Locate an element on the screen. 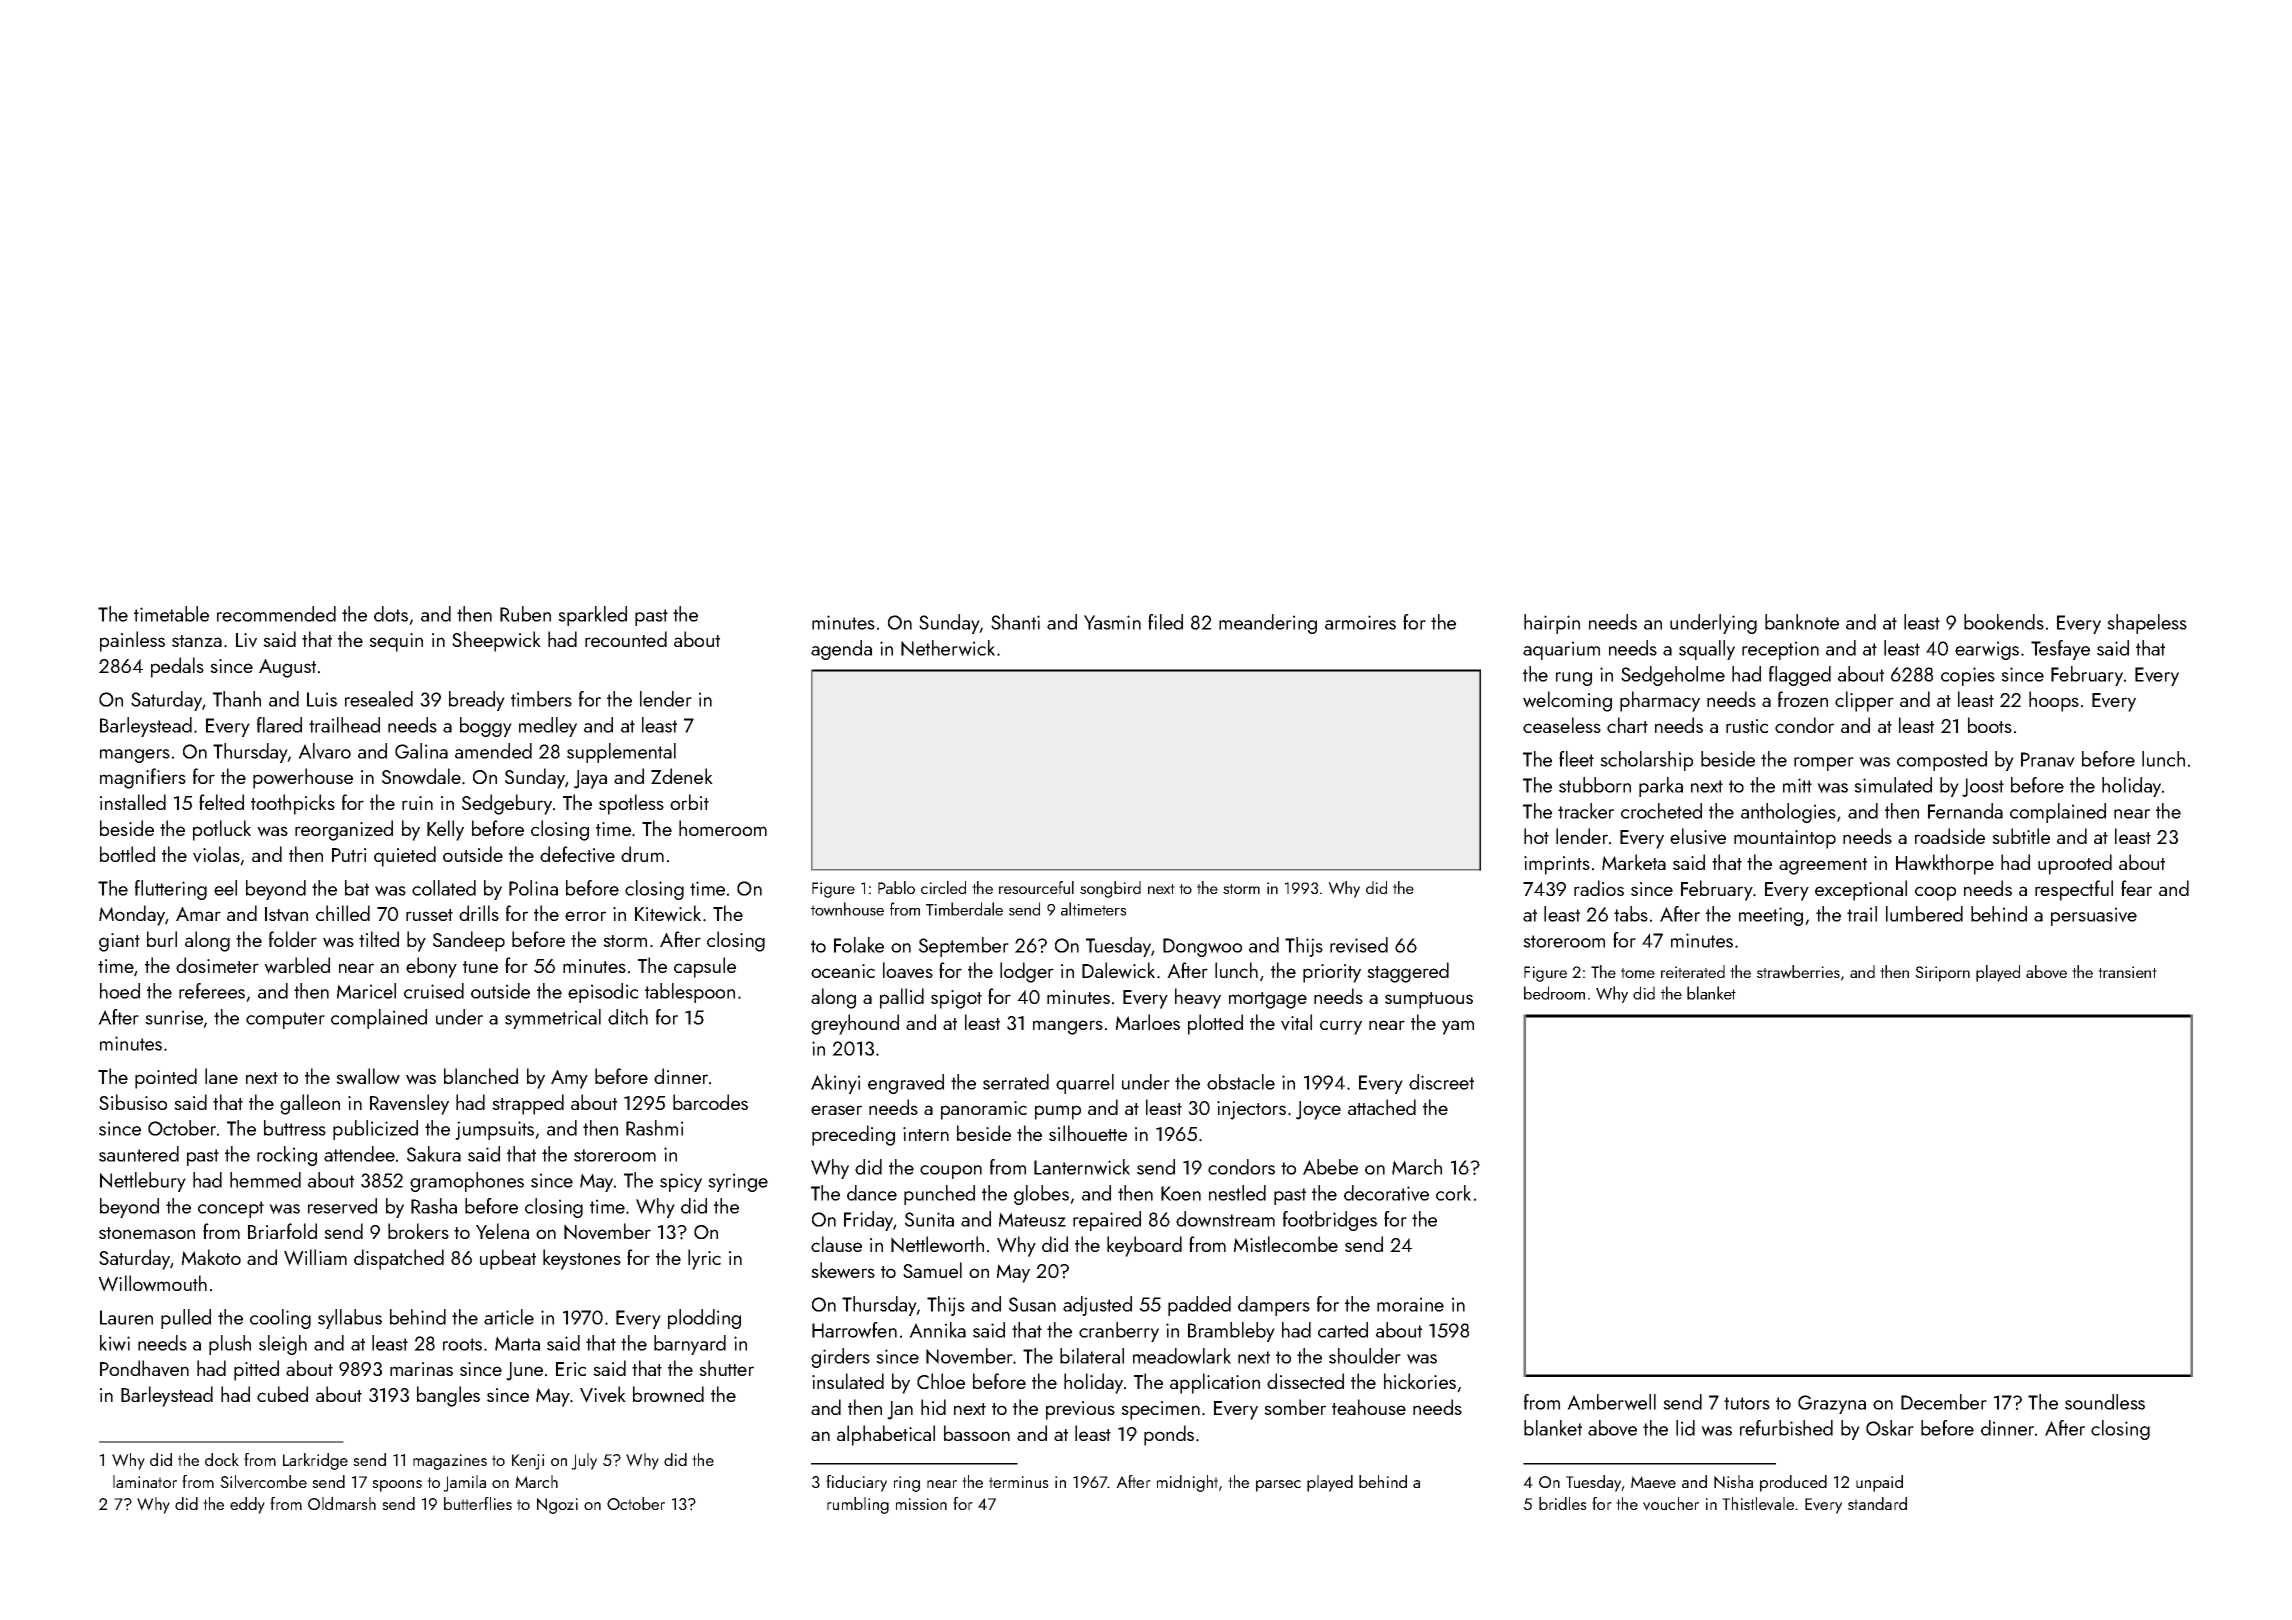  Siriporn is located at coordinates (1942, 974).
